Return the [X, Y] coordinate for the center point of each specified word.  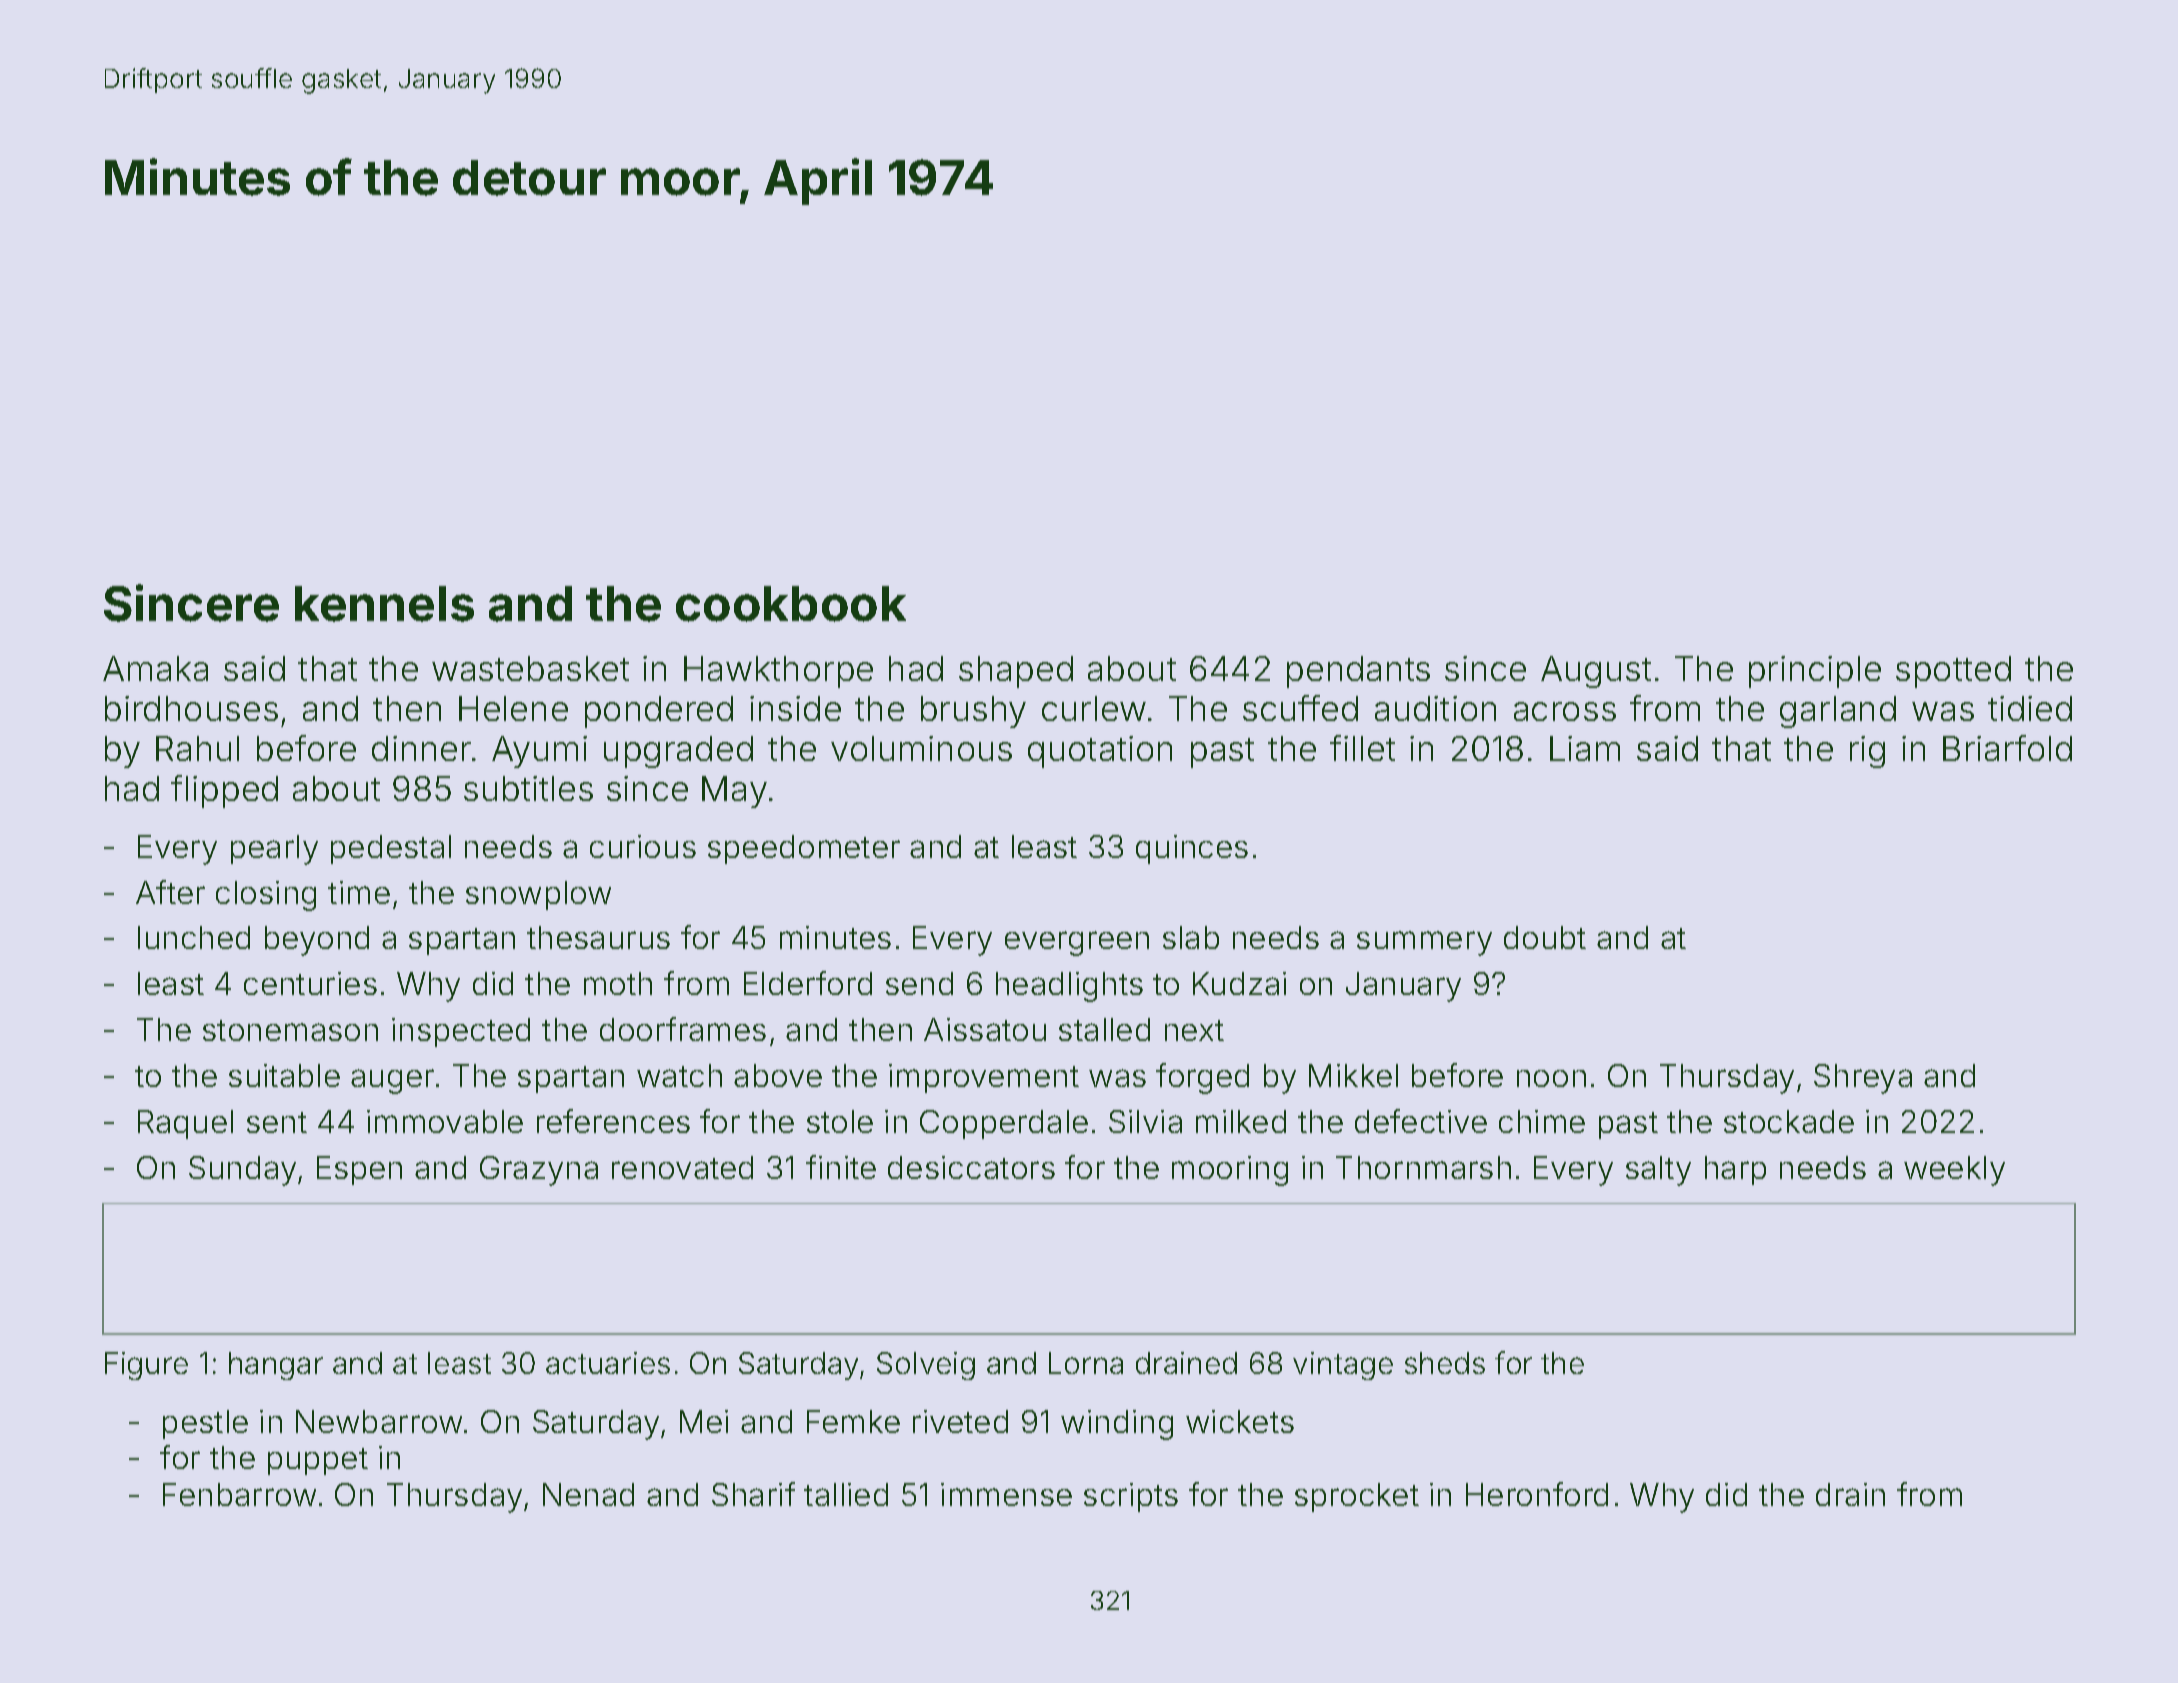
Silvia [1145, 1121]
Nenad [588, 1494]
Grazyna [539, 1171]
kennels [384, 604]
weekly [1954, 1171]
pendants [1358, 672]
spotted [1953, 672]
